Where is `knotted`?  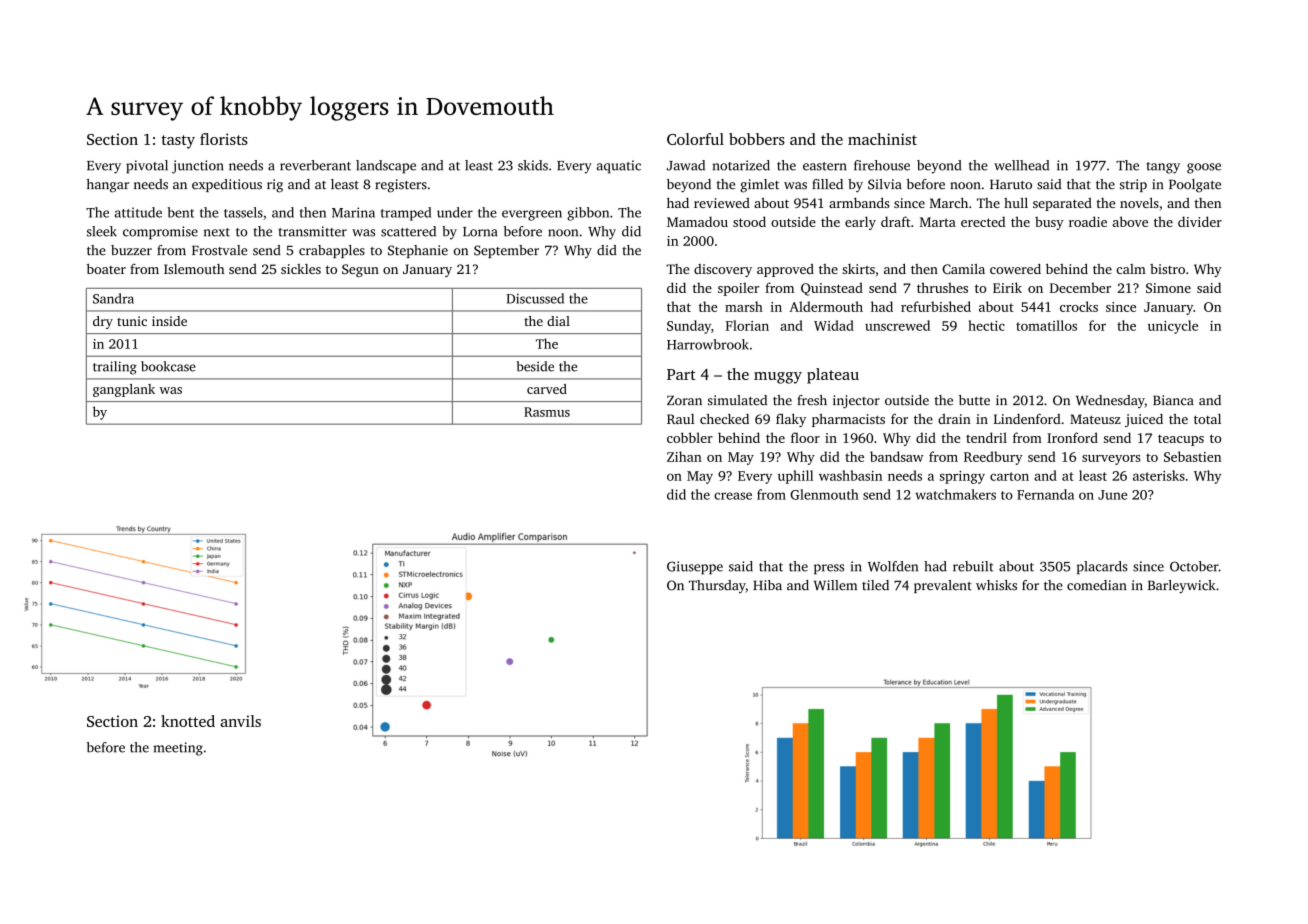 knotted is located at coordinates (188, 721).
